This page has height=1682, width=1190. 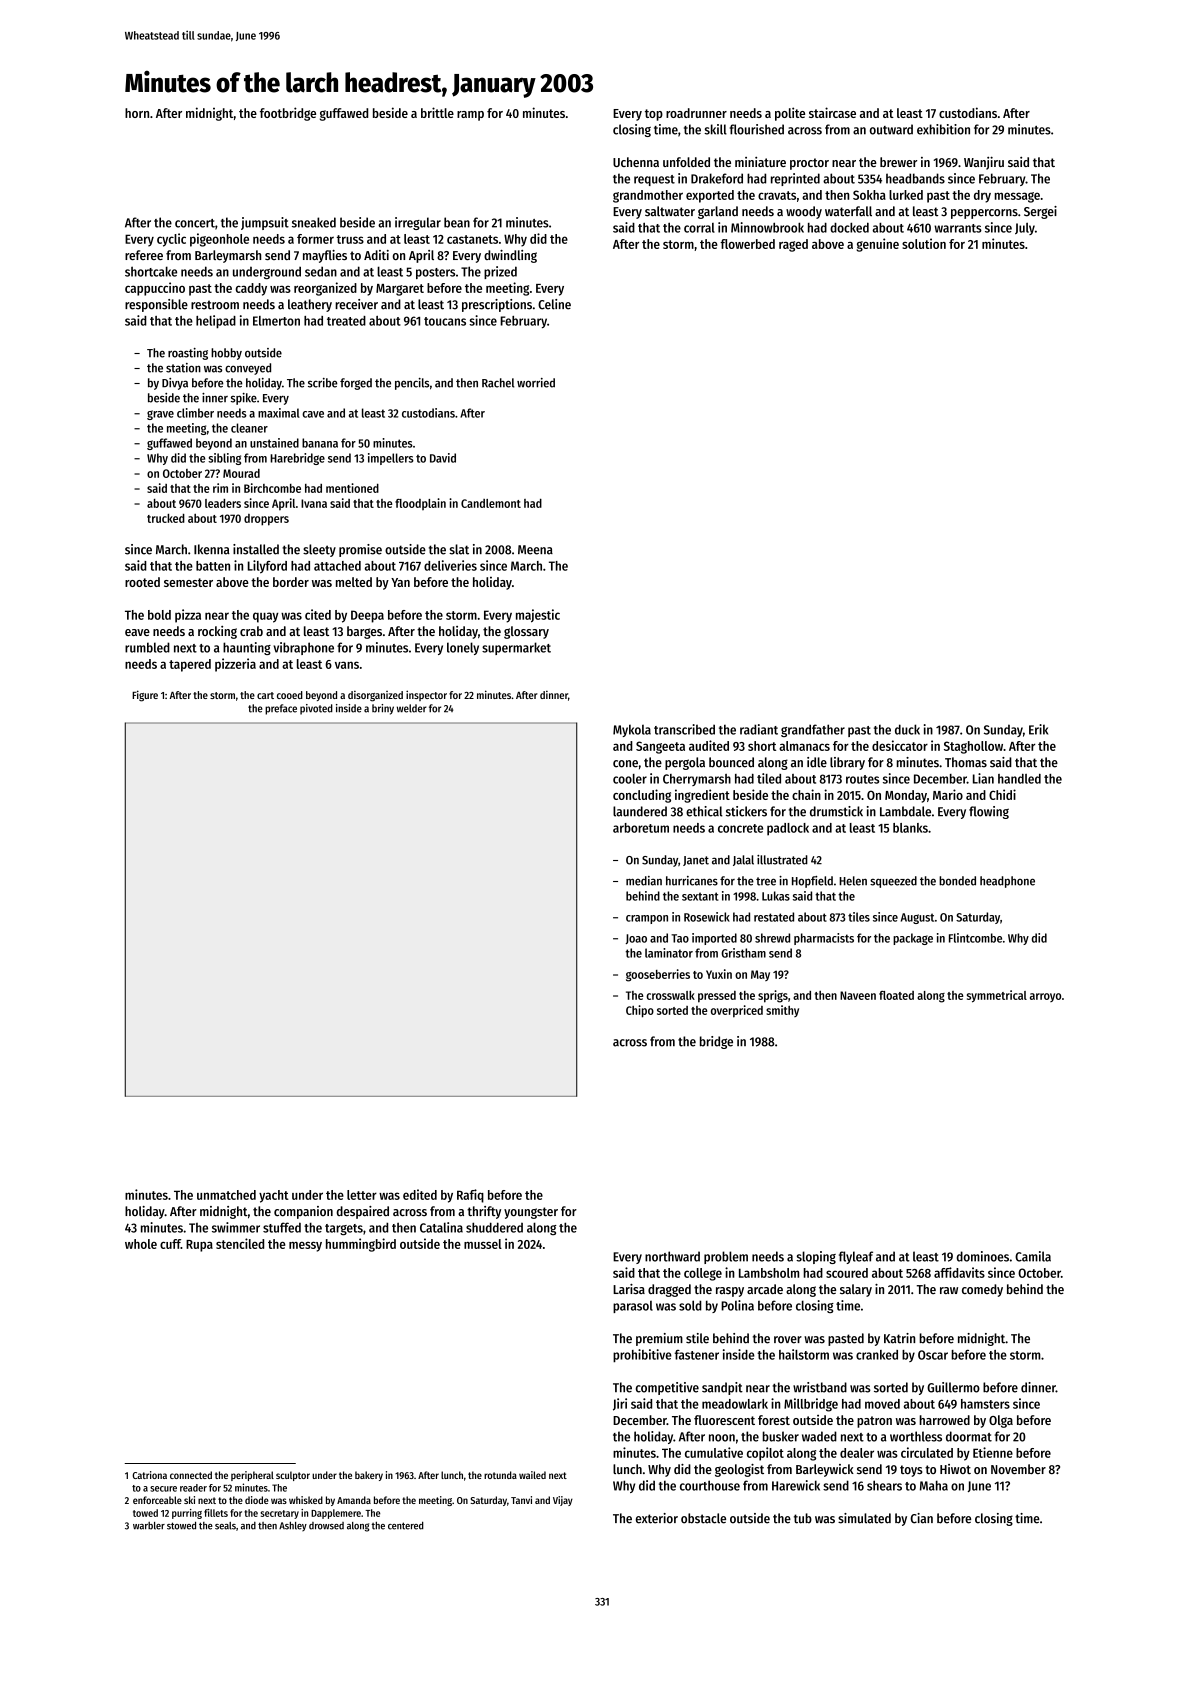 I want to click on worried, so click(x=536, y=383).
